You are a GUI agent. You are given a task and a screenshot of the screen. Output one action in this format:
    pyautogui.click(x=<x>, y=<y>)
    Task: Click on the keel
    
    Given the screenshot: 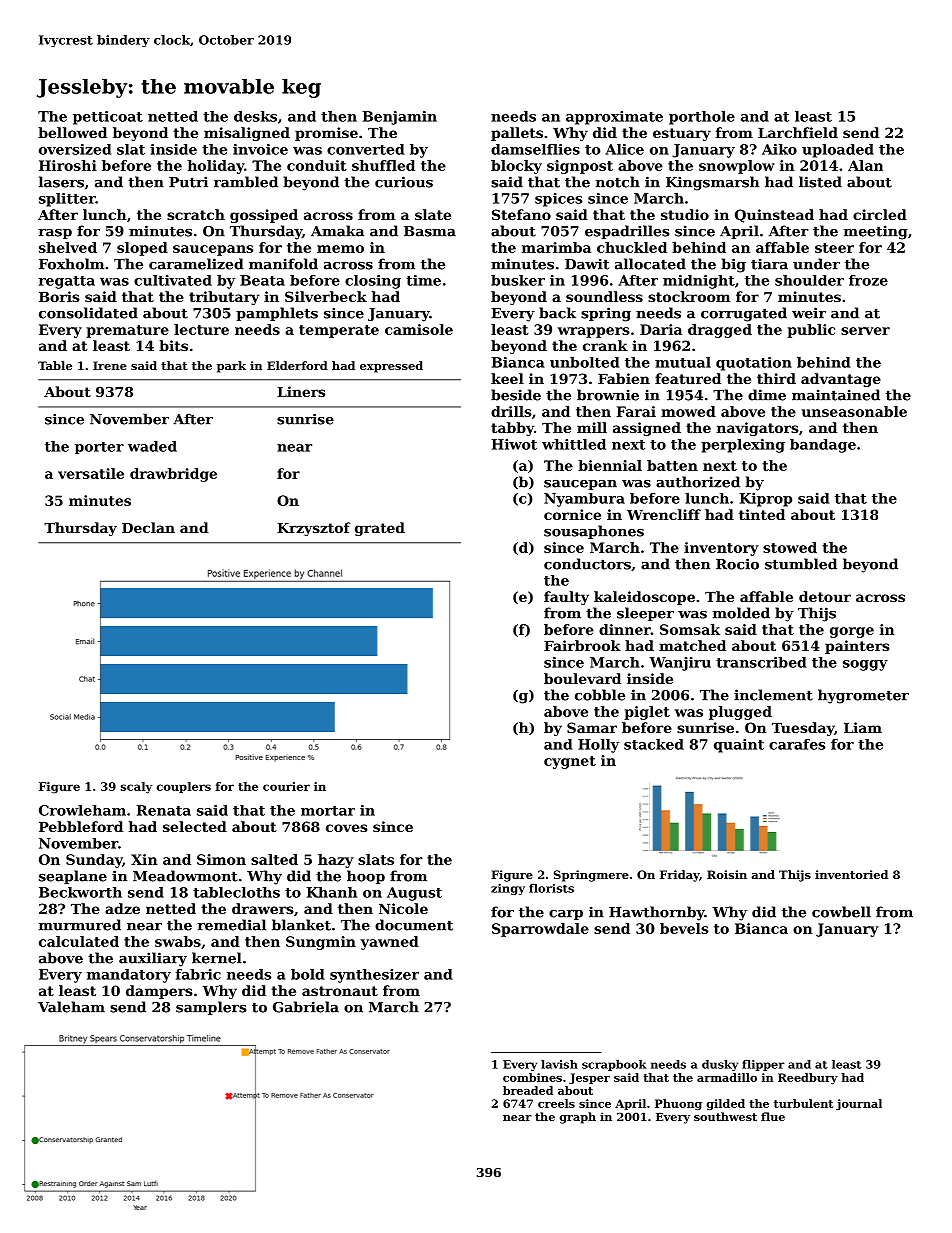 What is the action you would take?
    pyautogui.click(x=507, y=378)
